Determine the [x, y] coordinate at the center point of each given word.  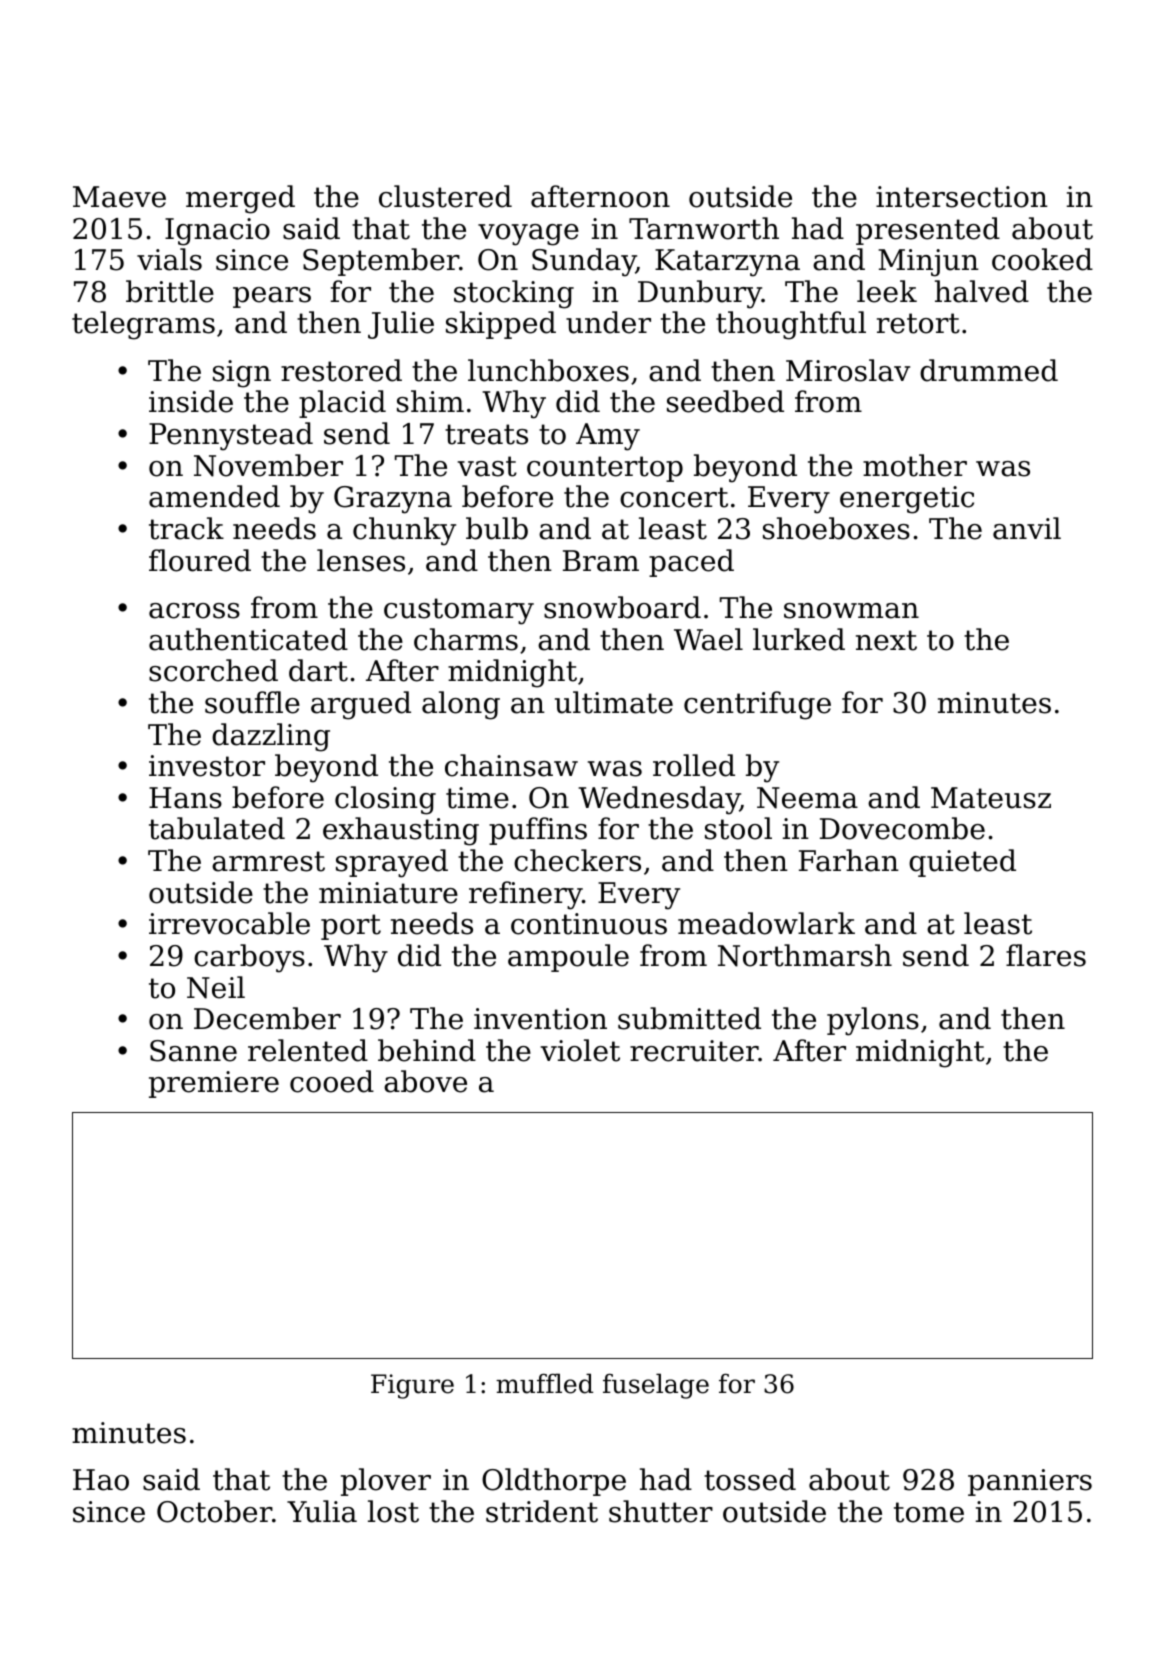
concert [674, 497]
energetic [907, 500]
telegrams [143, 325]
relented [308, 1050]
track [186, 528]
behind [427, 1050]
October [214, 1511]
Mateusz [991, 798]
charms [466, 639]
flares [1046, 955]
